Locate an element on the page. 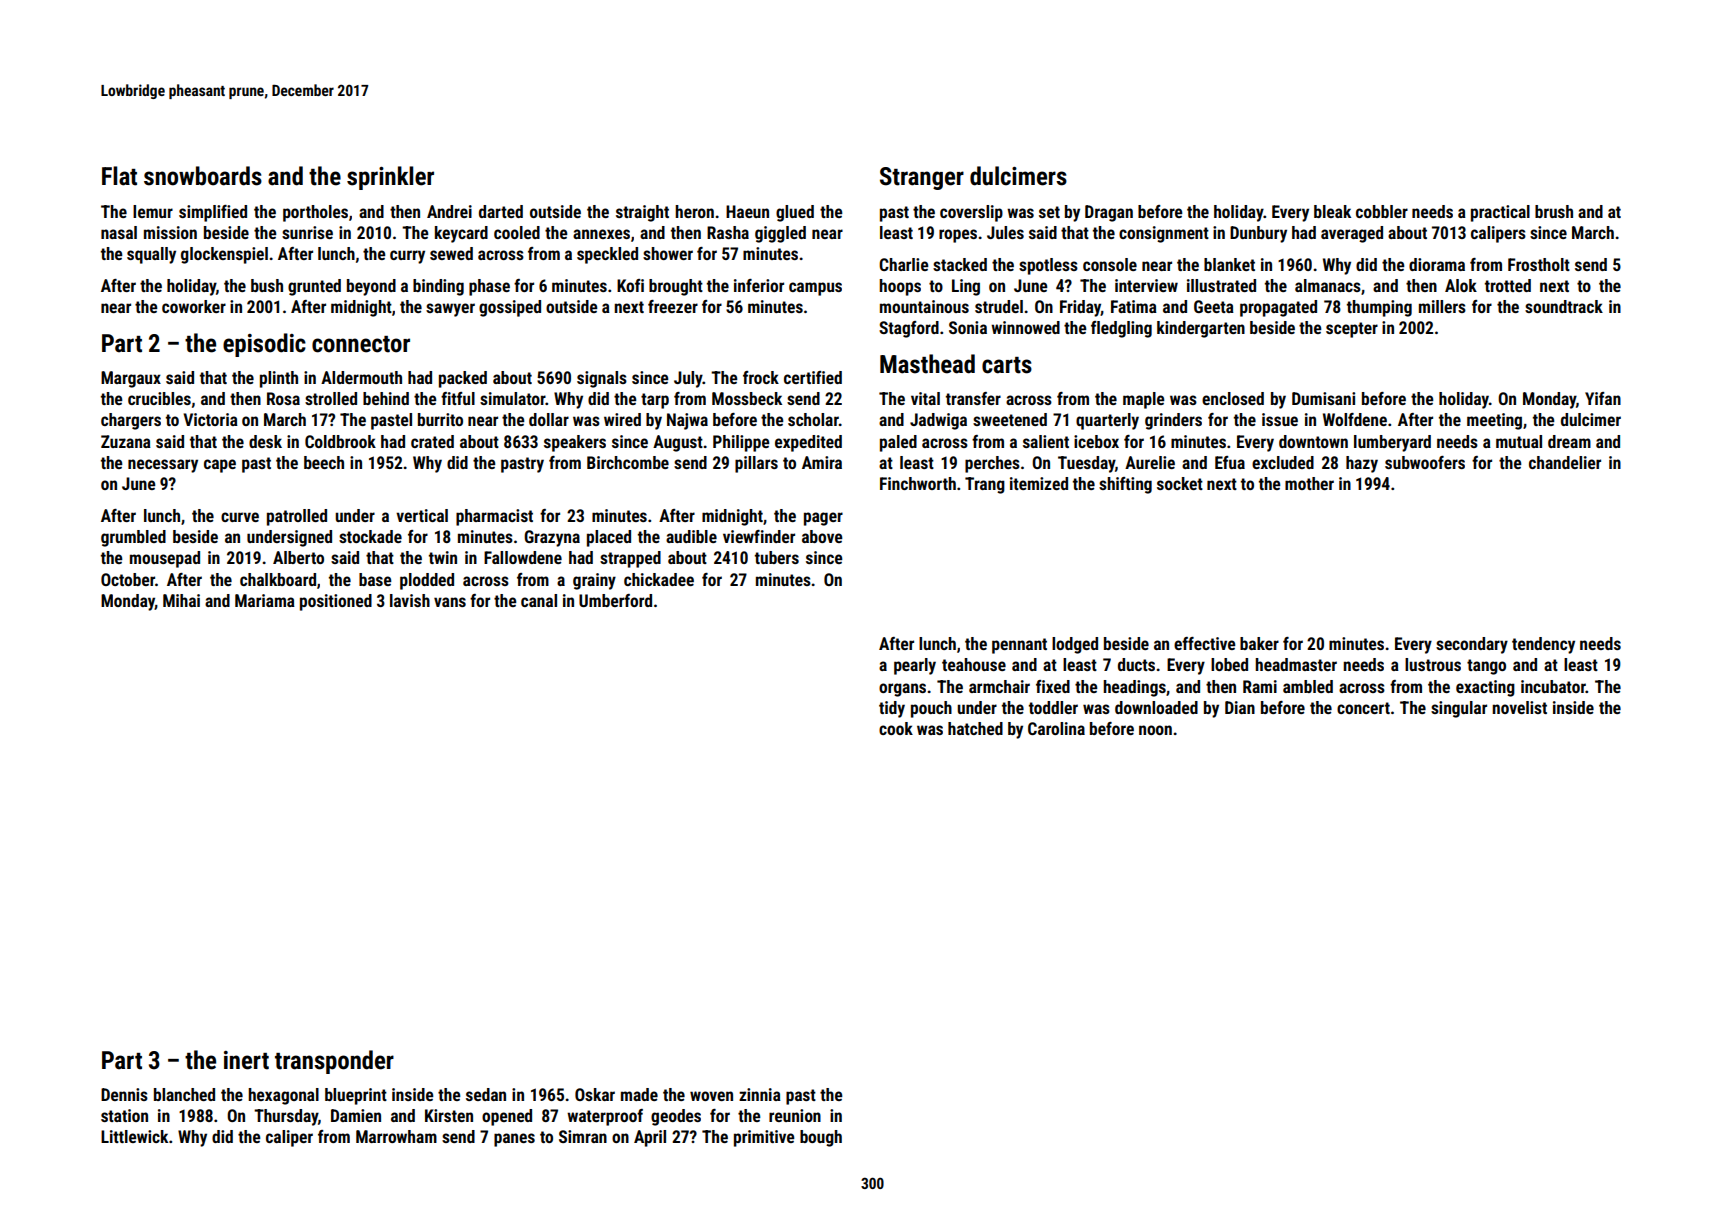 This document has height=1217, width=1722. primitive is located at coordinates (764, 1138).
